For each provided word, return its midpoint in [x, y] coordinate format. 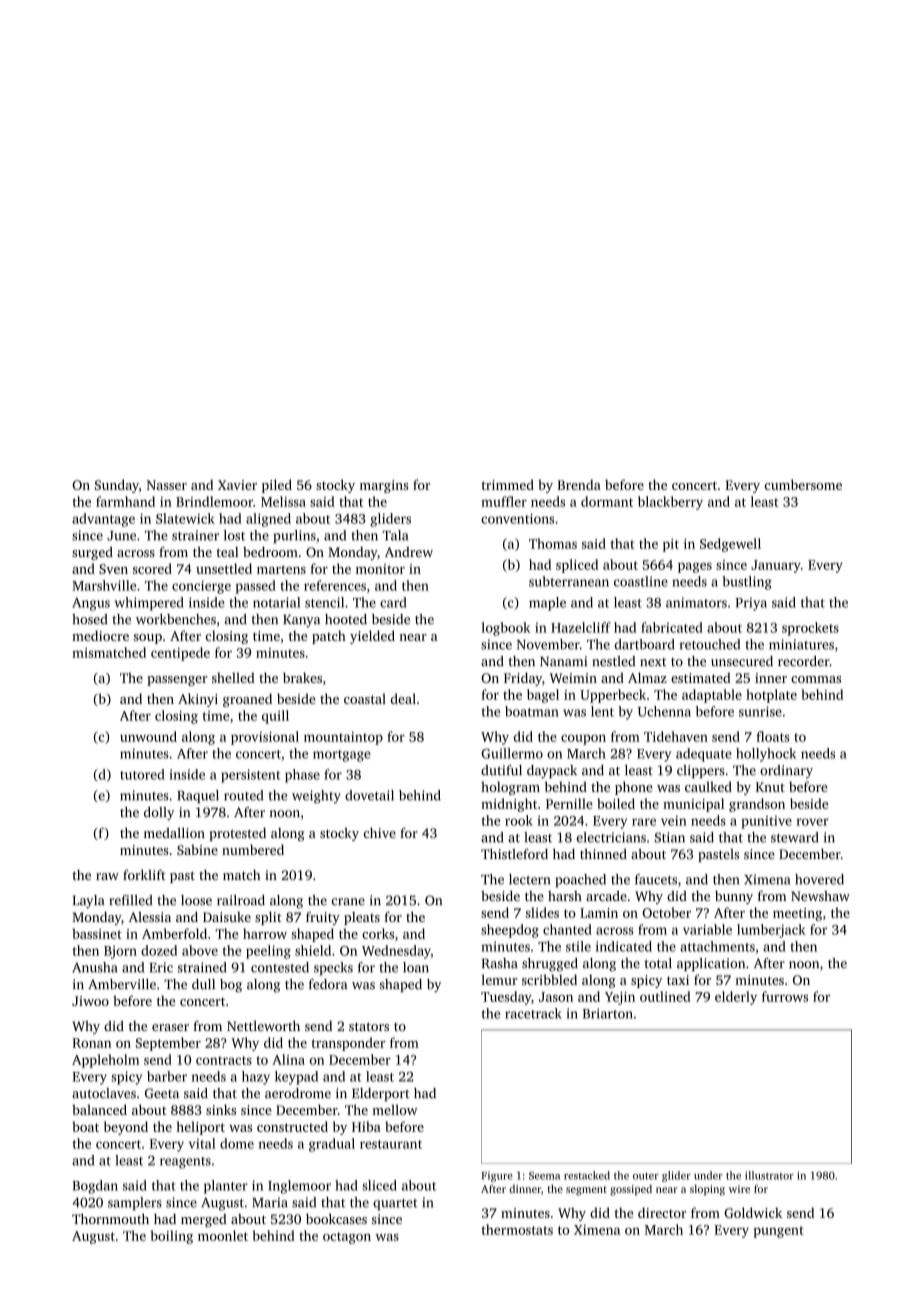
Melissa [283, 501]
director [662, 1212]
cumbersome [803, 484]
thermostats [517, 1229]
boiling [171, 1237]
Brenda [579, 484]
